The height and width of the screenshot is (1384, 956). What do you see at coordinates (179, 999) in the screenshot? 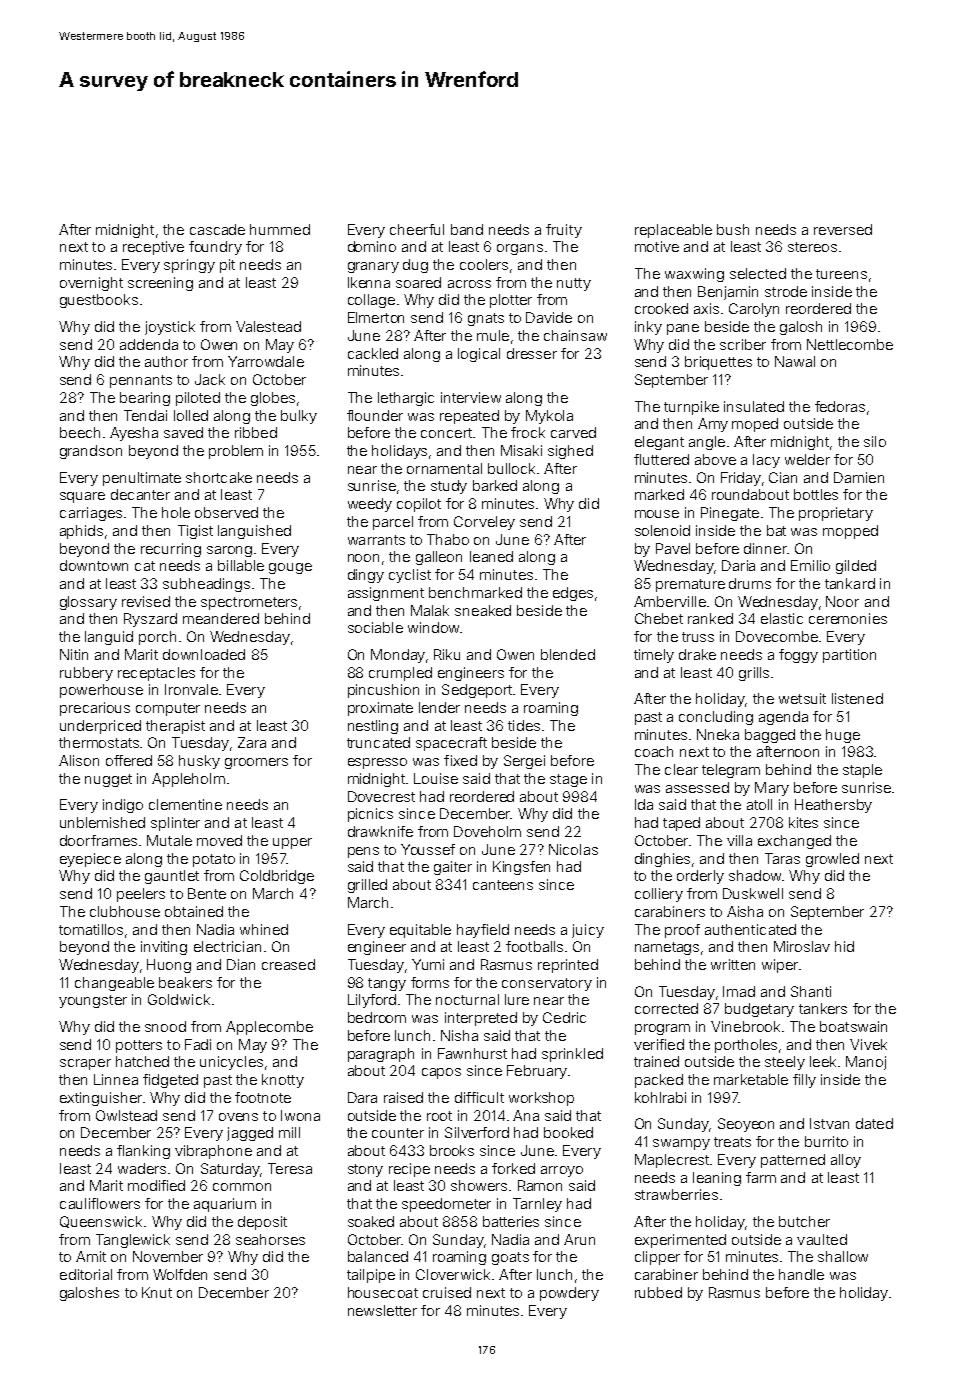
I see `Goldwick` at bounding box center [179, 999].
